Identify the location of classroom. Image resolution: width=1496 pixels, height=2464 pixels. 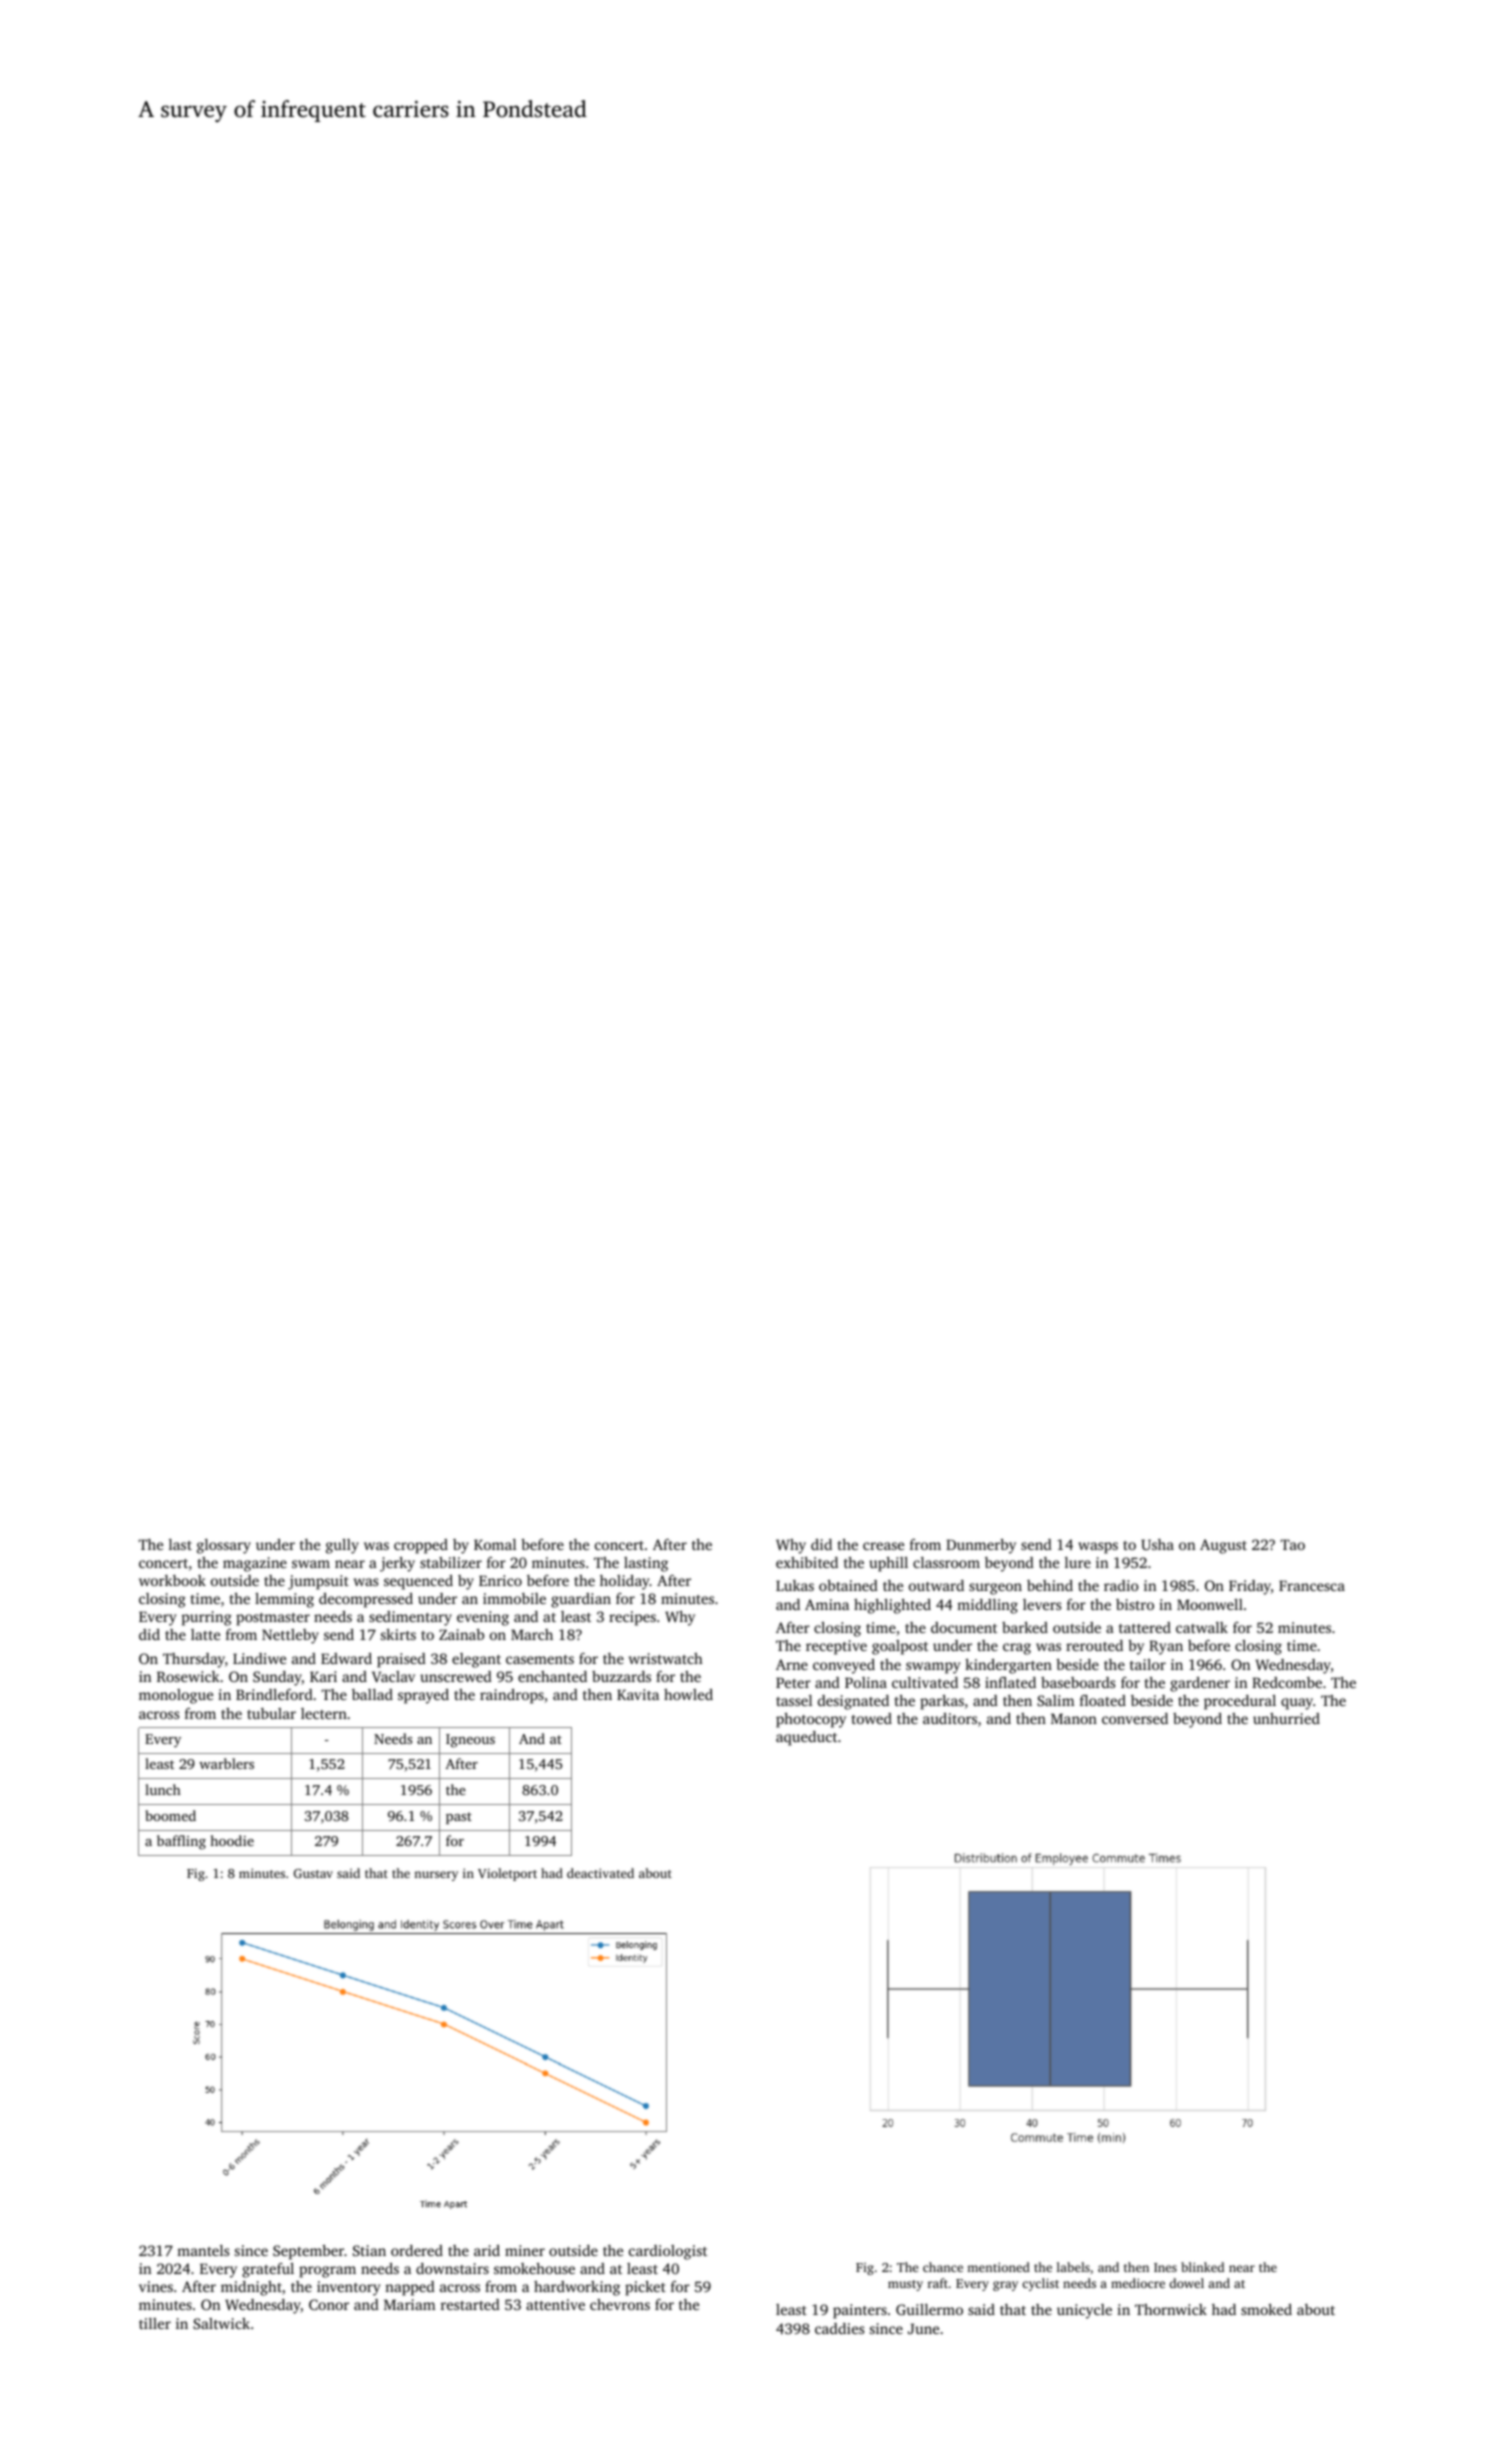
(946, 1562).
